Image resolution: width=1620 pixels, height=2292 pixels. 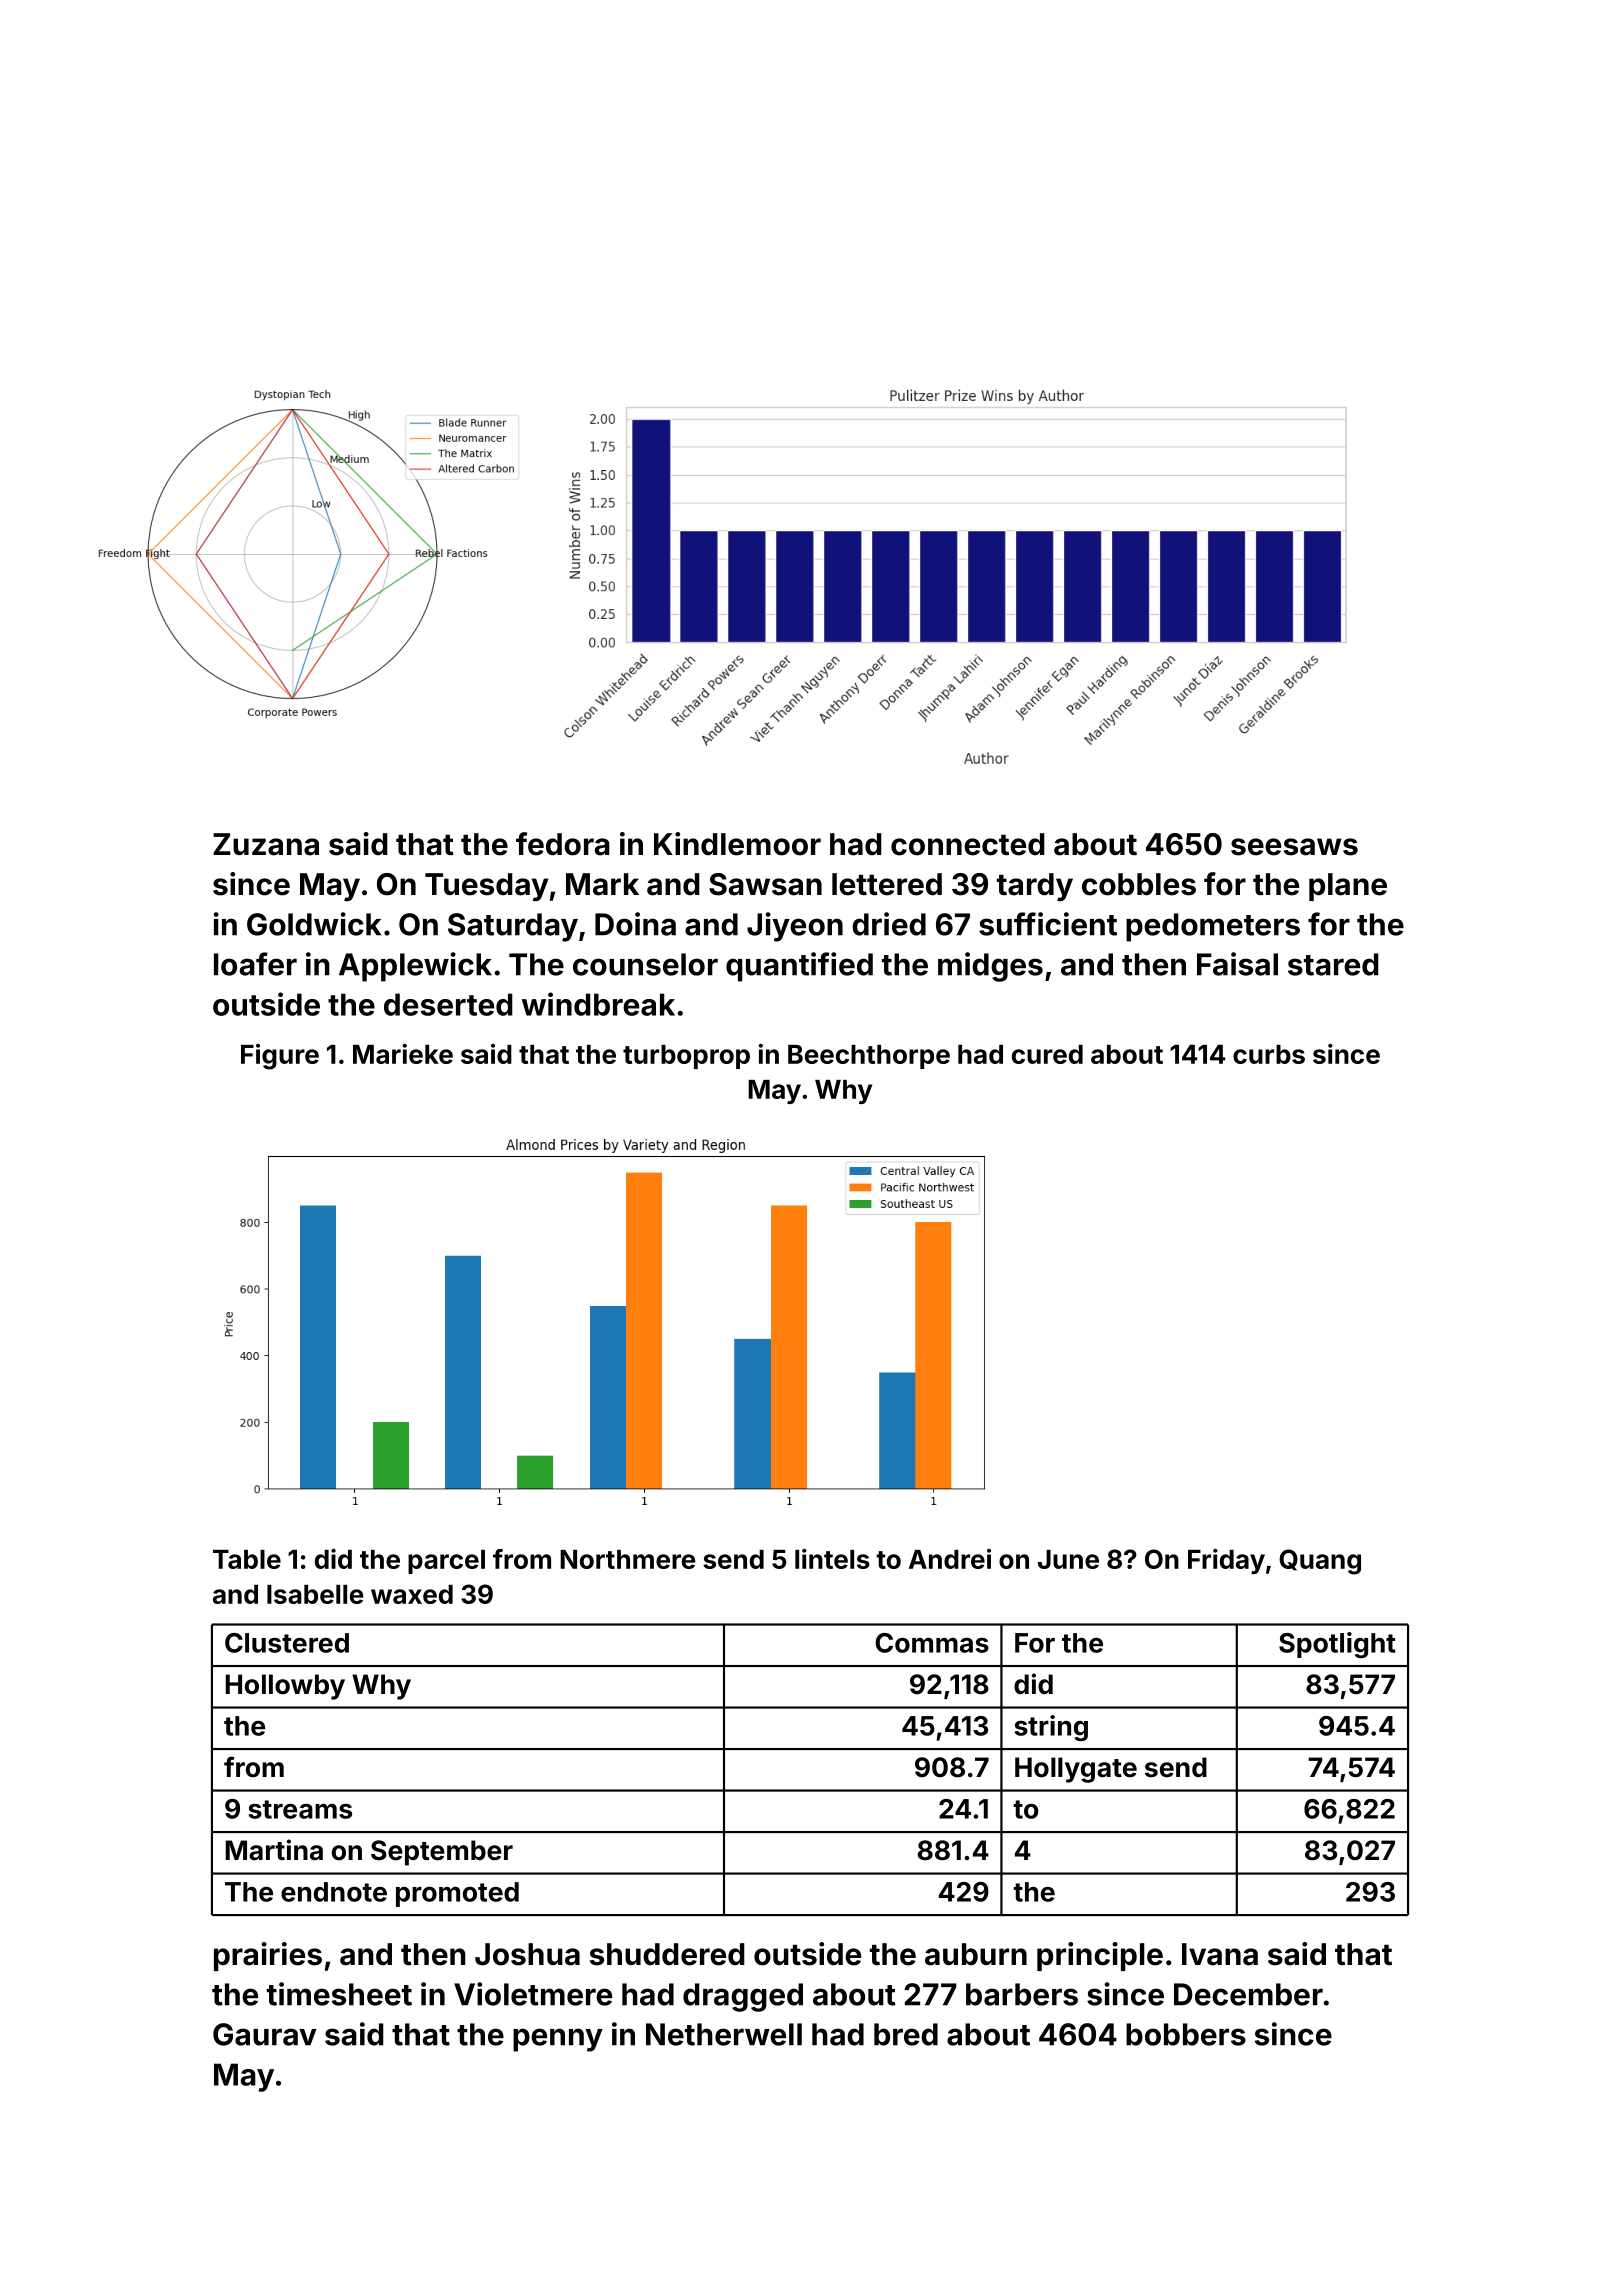 I want to click on Quang, so click(x=1320, y=1562).
